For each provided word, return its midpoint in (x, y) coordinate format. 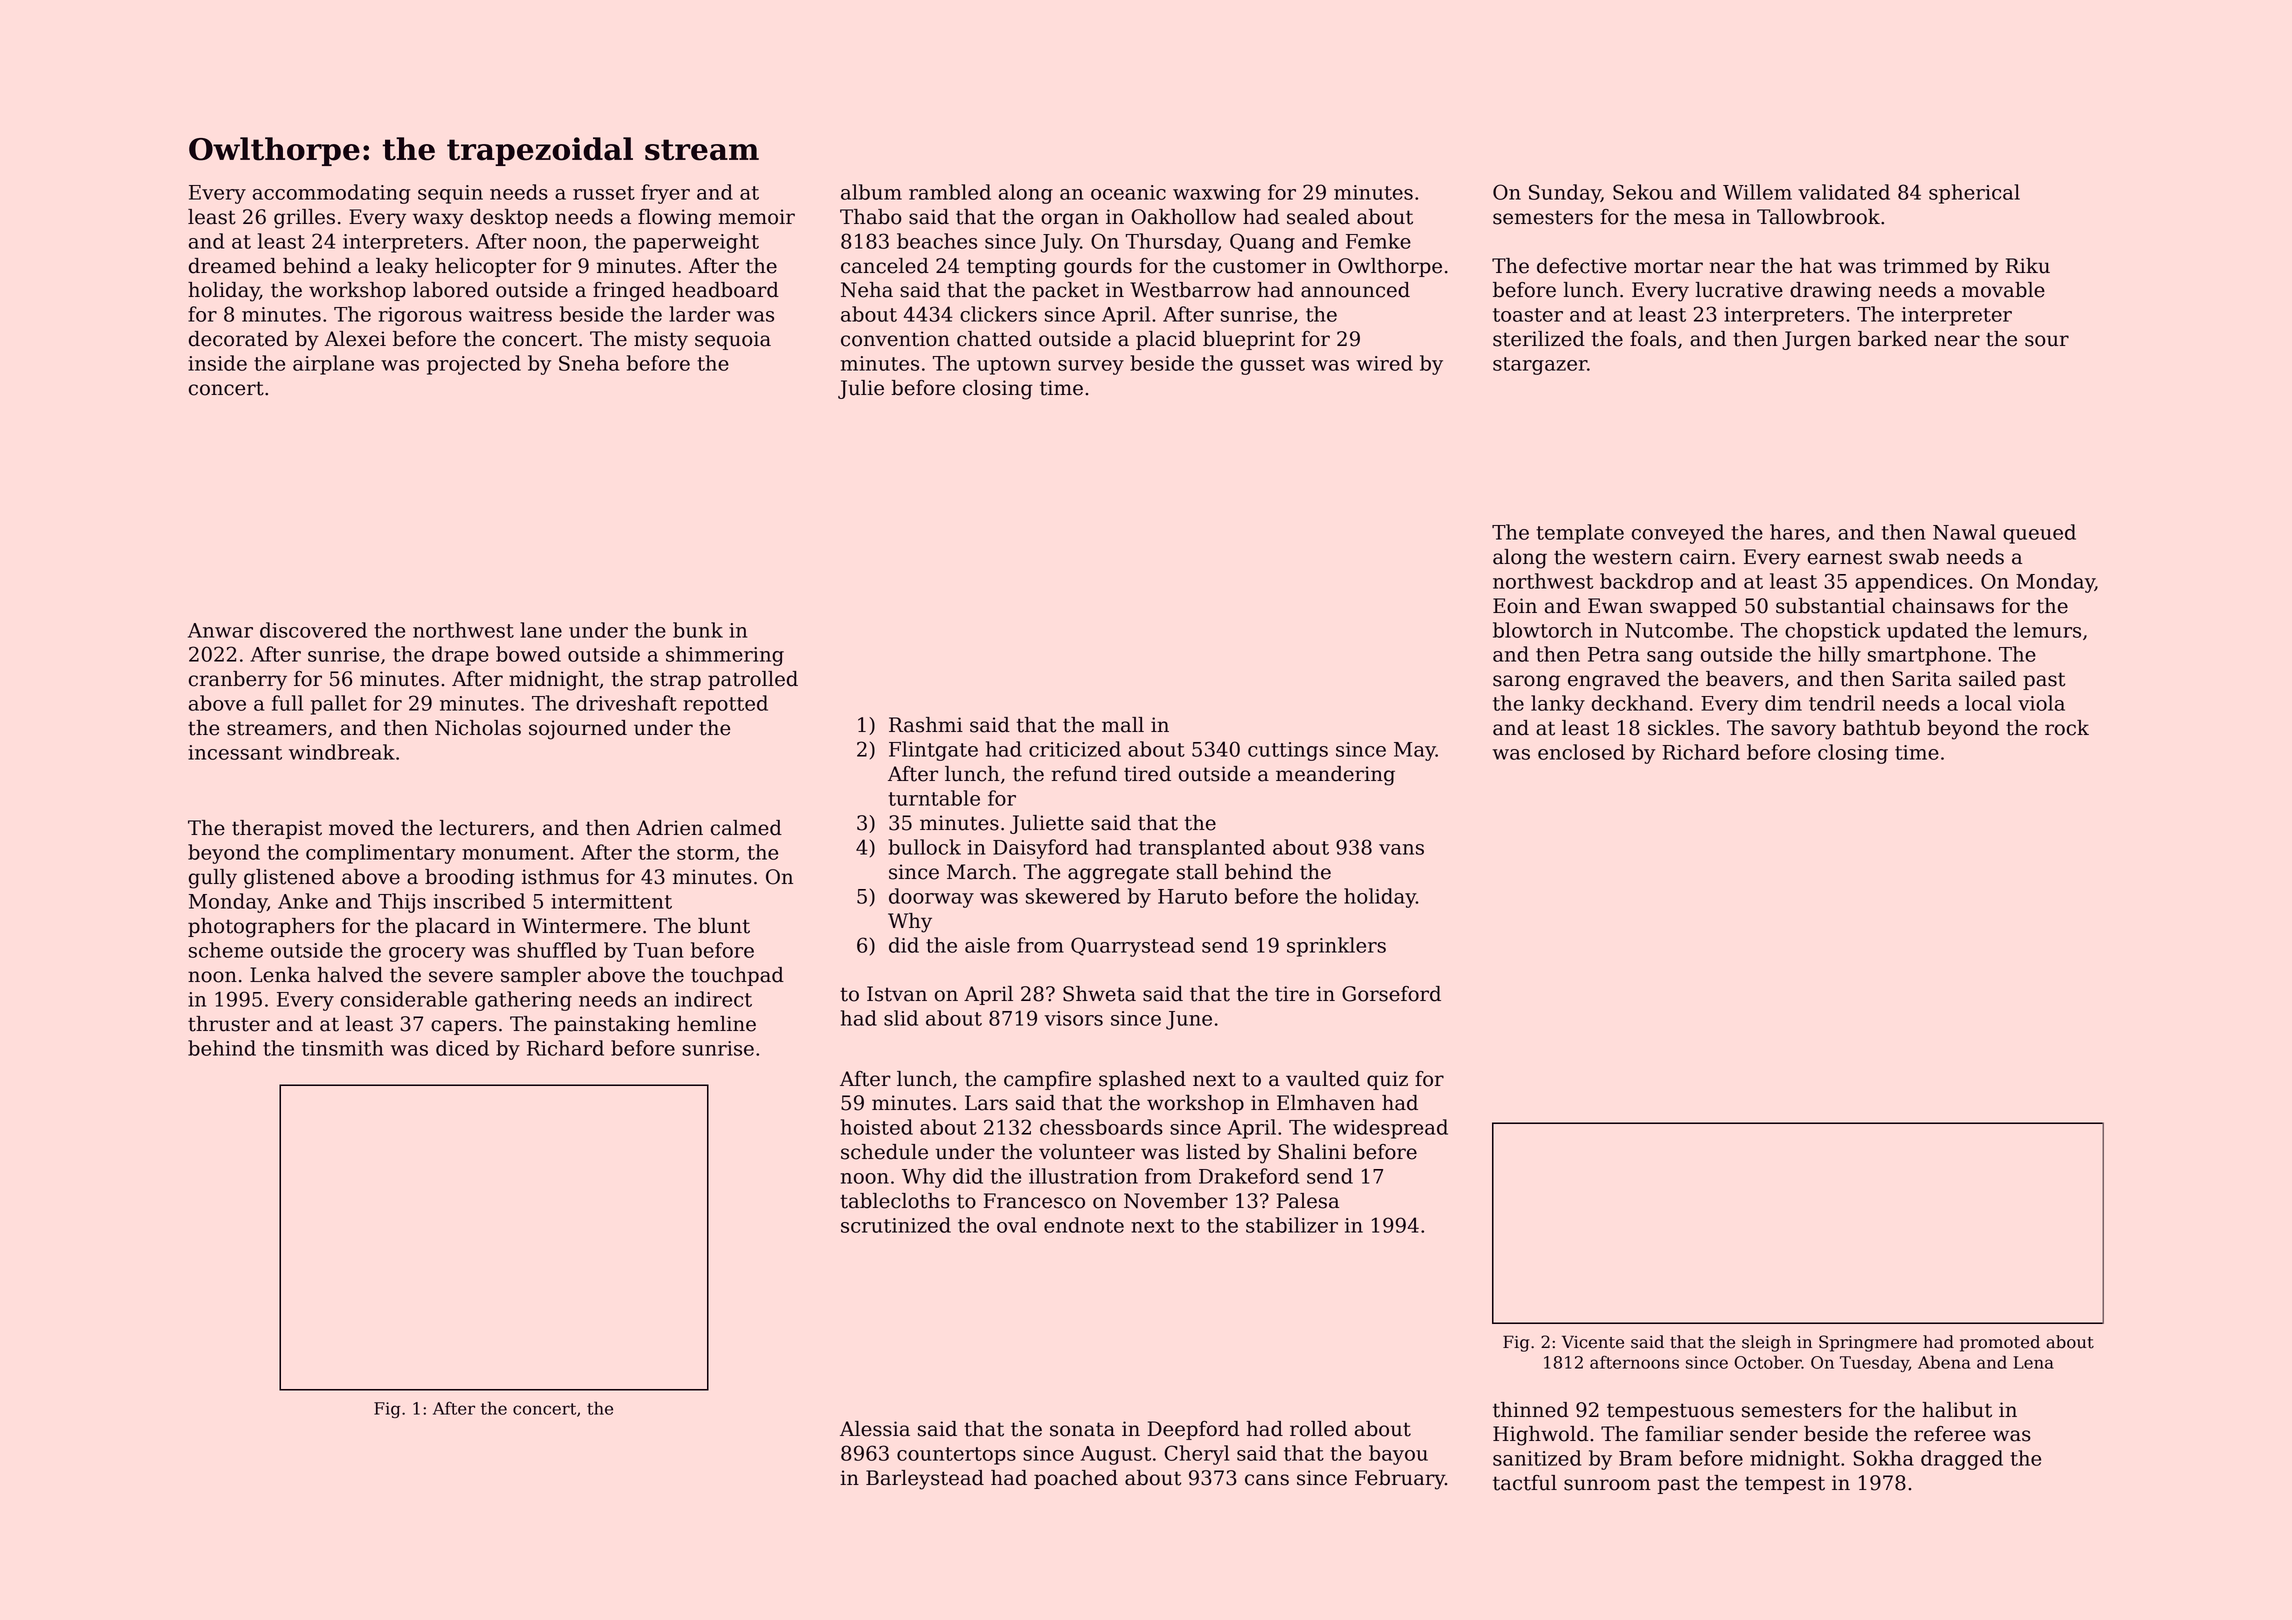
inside (217, 363)
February (1400, 1480)
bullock (924, 847)
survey (1091, 367)
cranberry (238, 681)
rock (2067, 728)
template (1580, 534)
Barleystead (925, 1480)
